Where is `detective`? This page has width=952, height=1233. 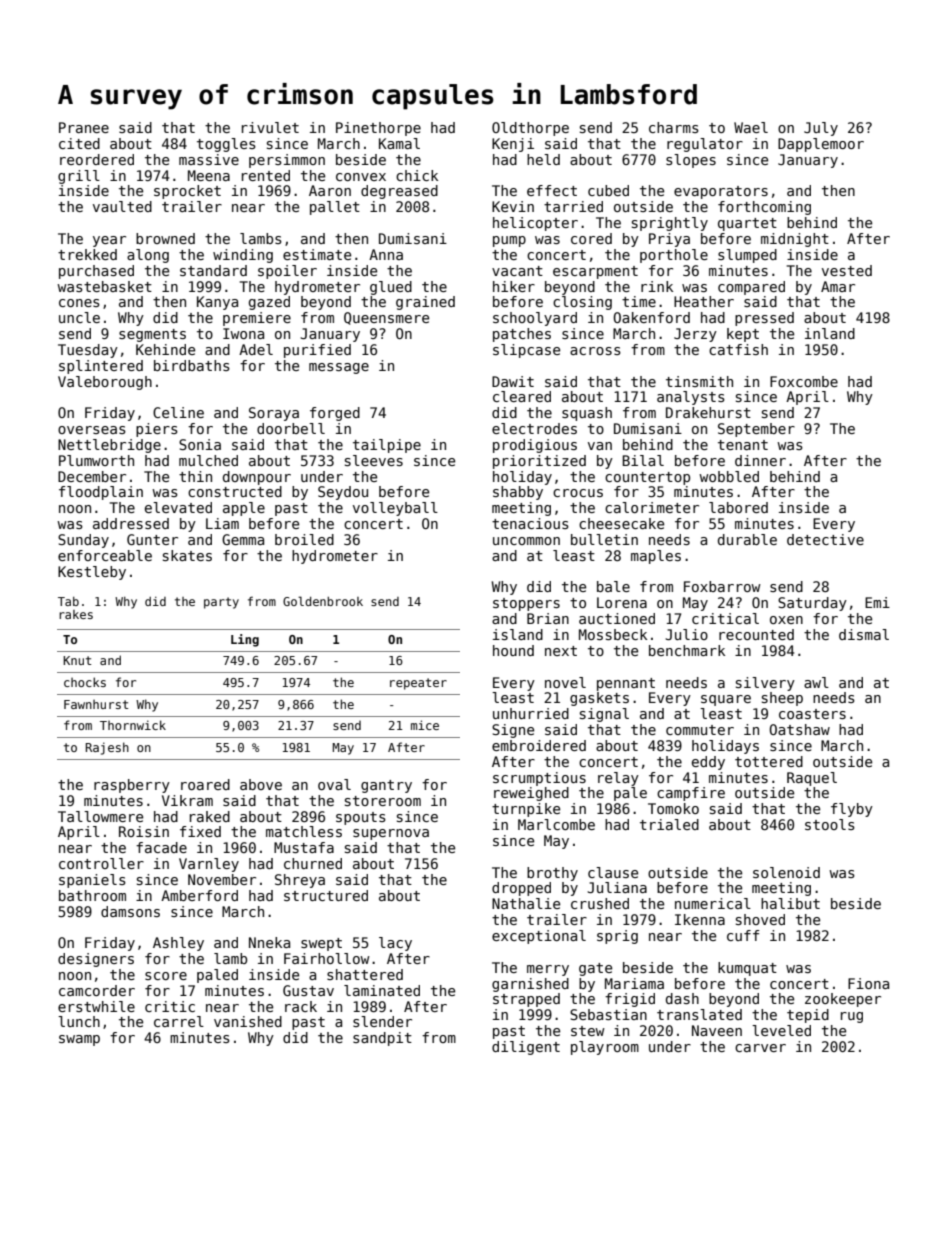 detective is located at coordinates (825, 539).
